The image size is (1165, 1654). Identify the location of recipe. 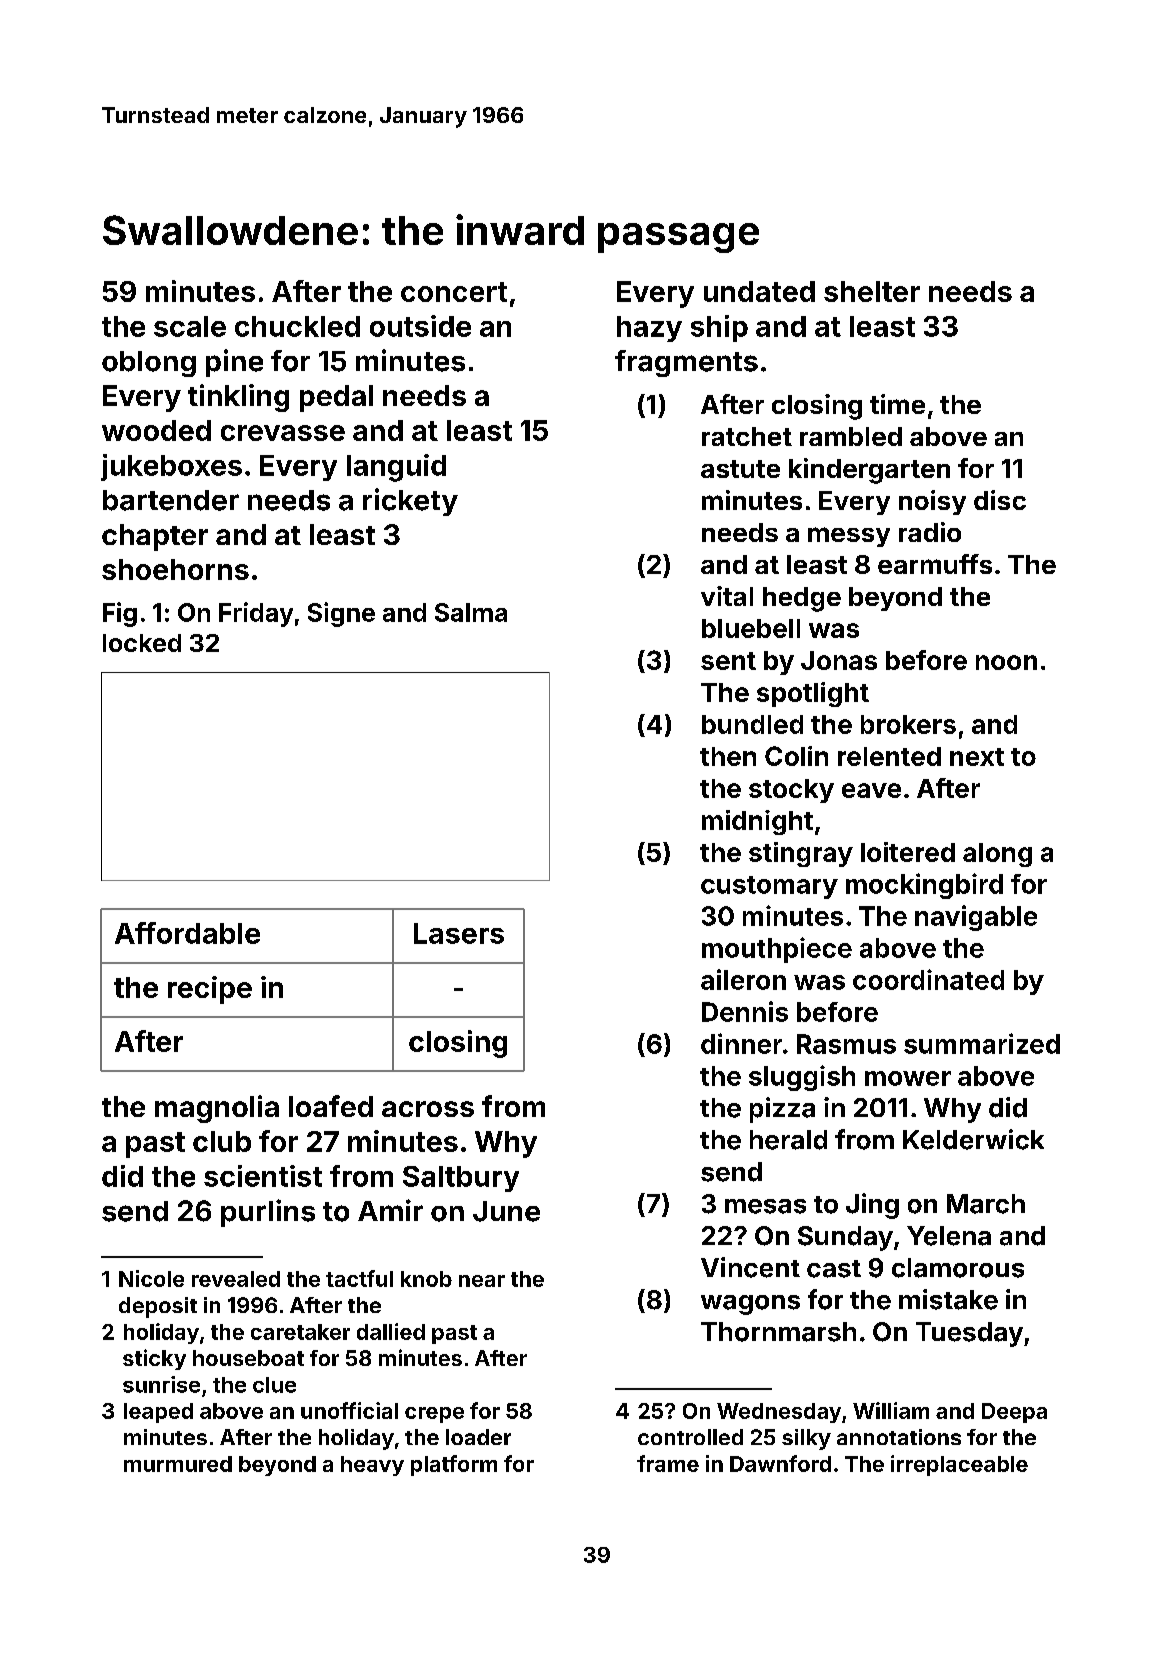
(210, 990).
